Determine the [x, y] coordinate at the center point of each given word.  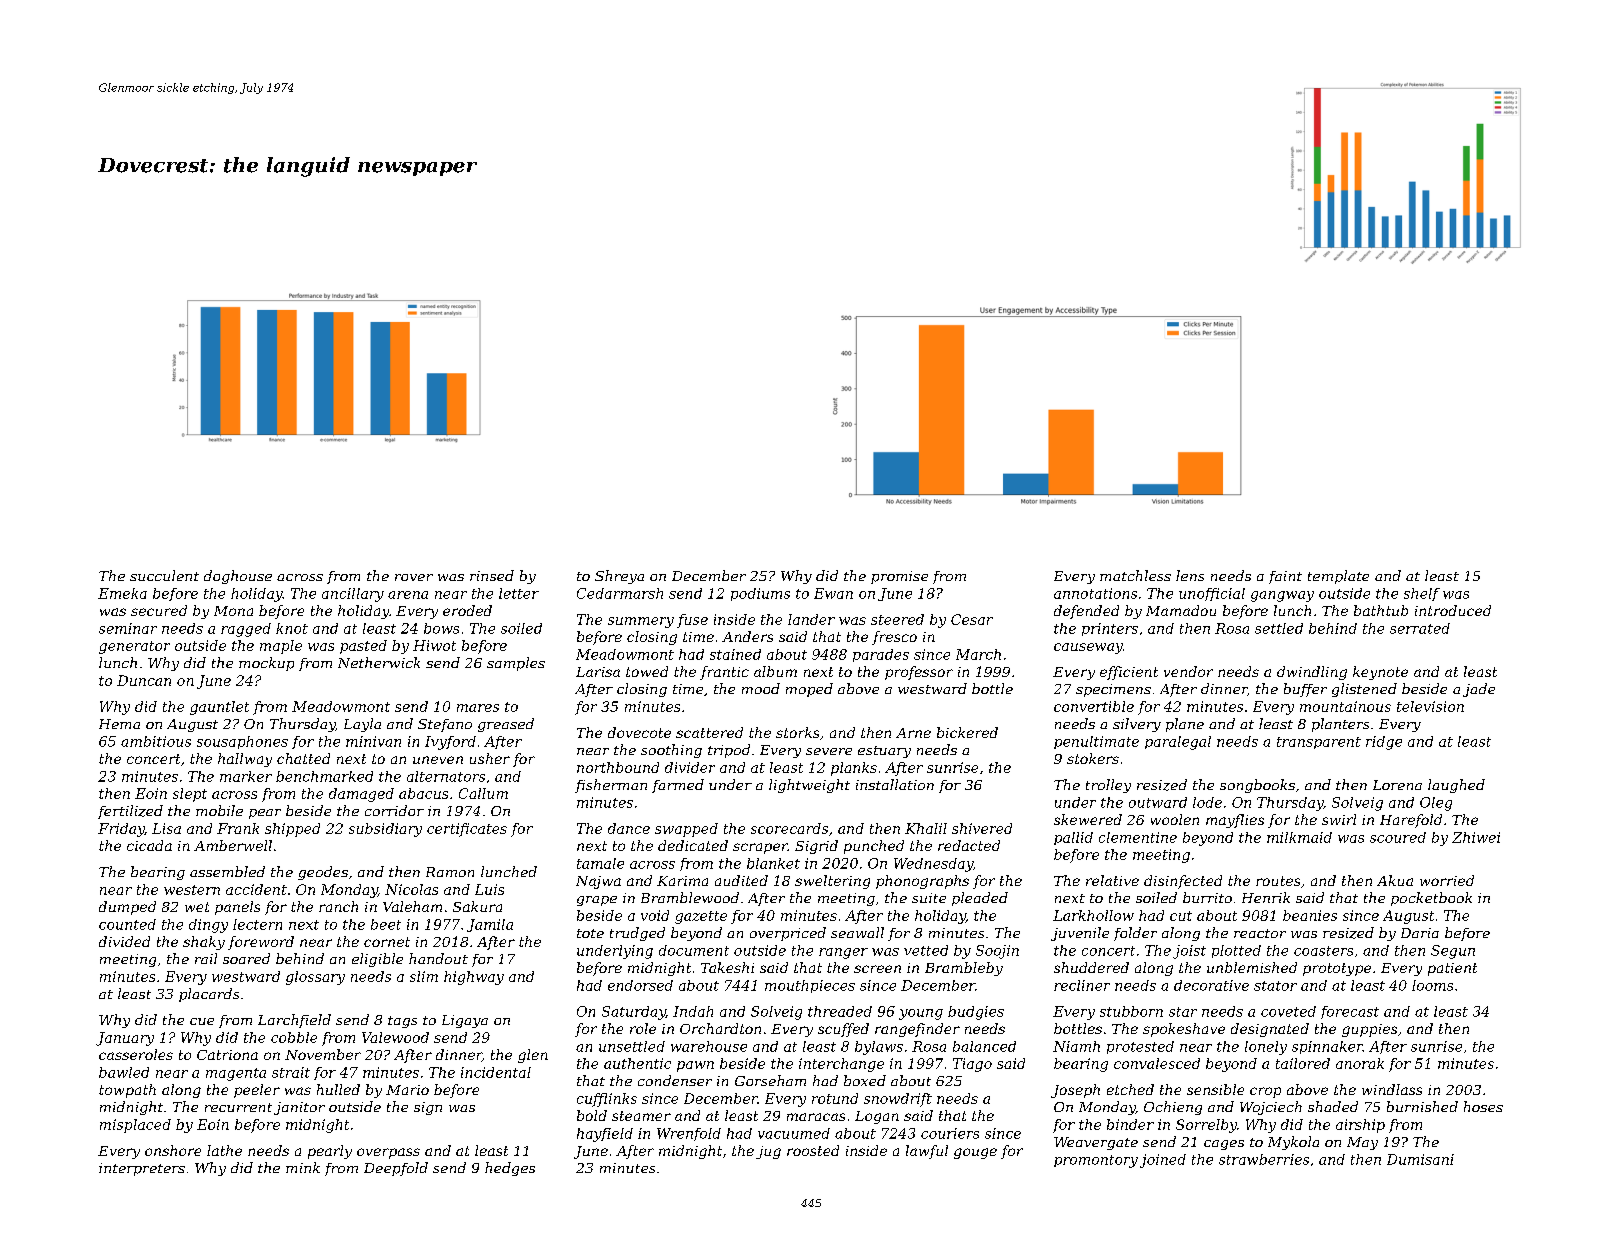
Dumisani [1420, 1159]
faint [1285, 577]
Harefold [1411, 821]
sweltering [832, 882]
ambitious [156, 741]
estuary [884, 752]
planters [1340, 725]
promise [899, 577]
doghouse [238, 577]
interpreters [142, 1169]
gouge [975, 1153]
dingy [208, 926]
